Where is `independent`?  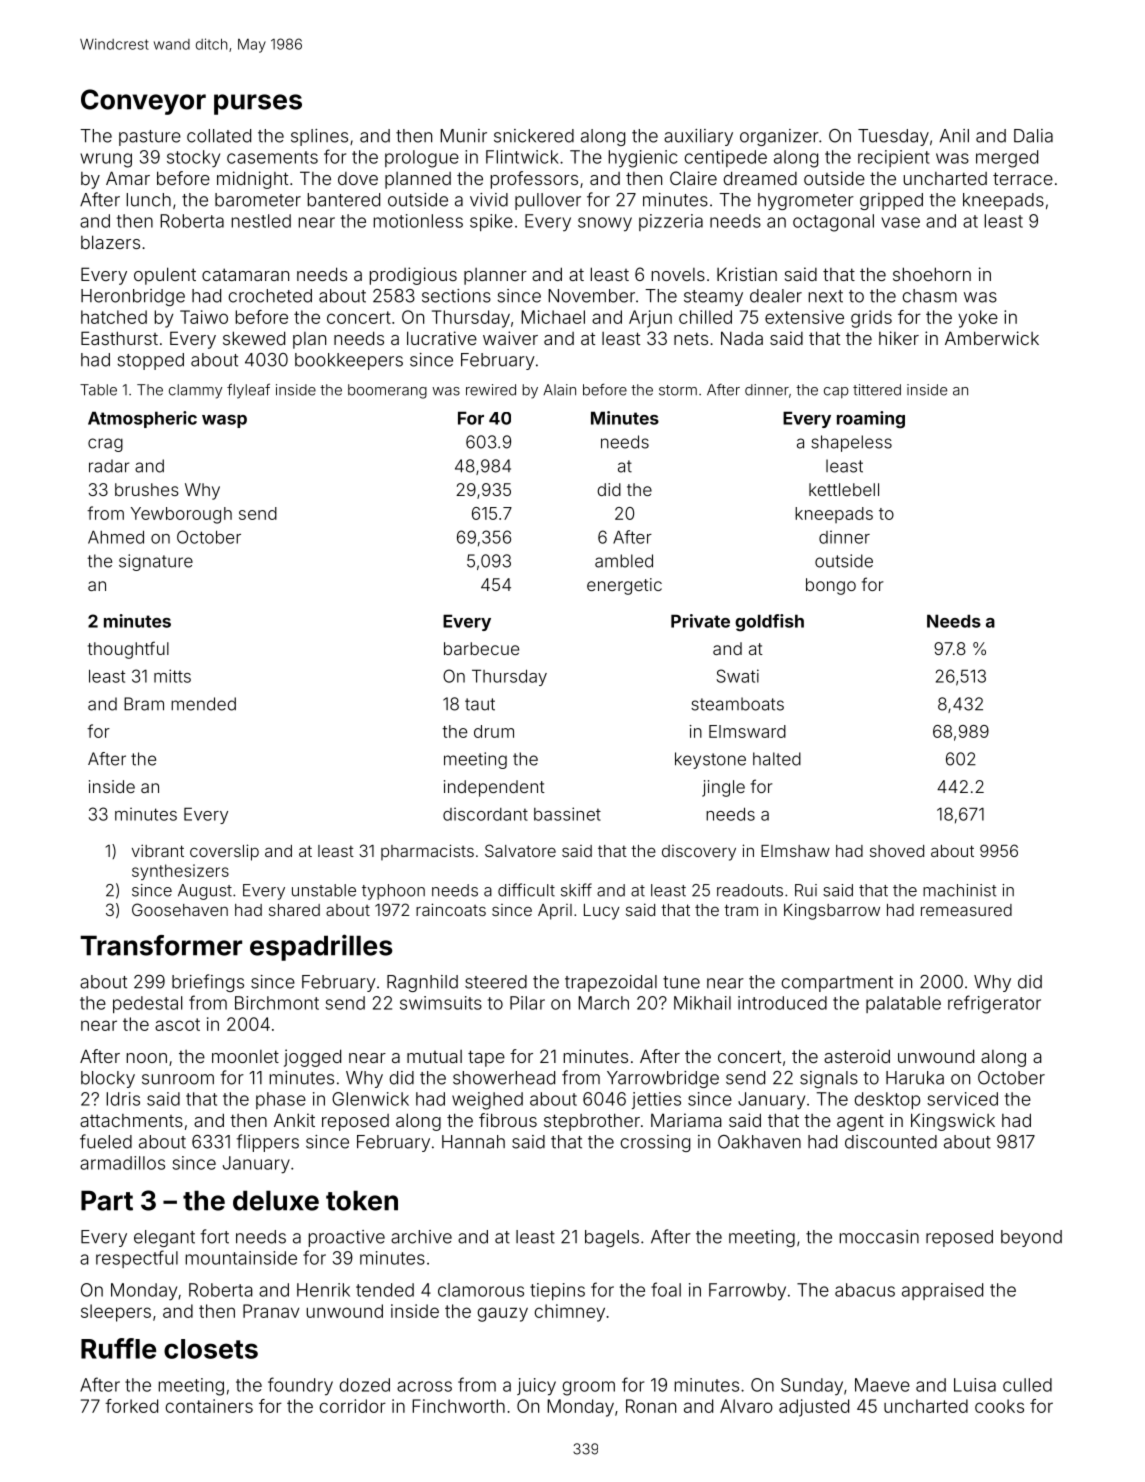 independent is located at coordinates (494, 788).
